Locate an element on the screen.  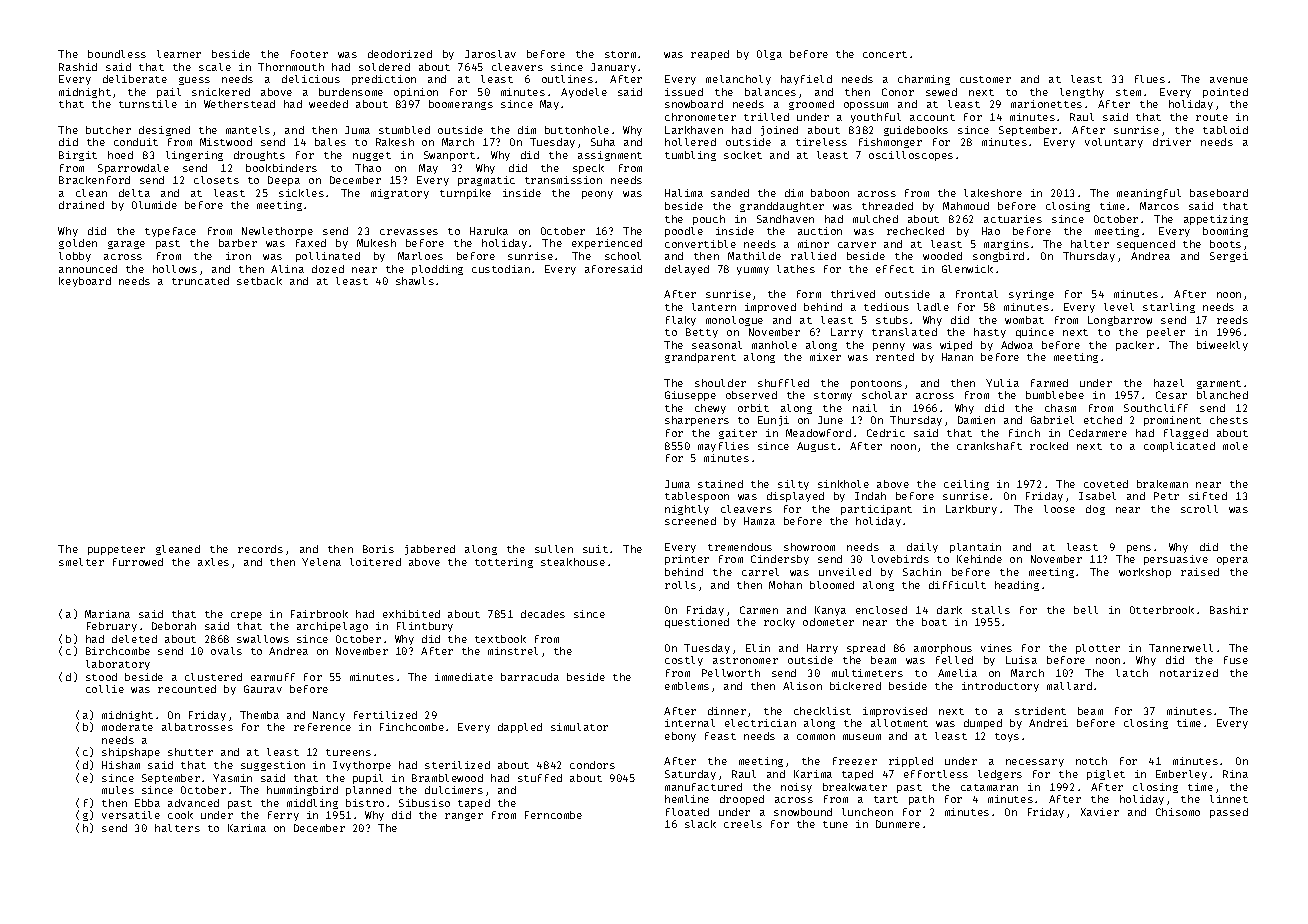
astronomer is located at coordinates (745, 660).
